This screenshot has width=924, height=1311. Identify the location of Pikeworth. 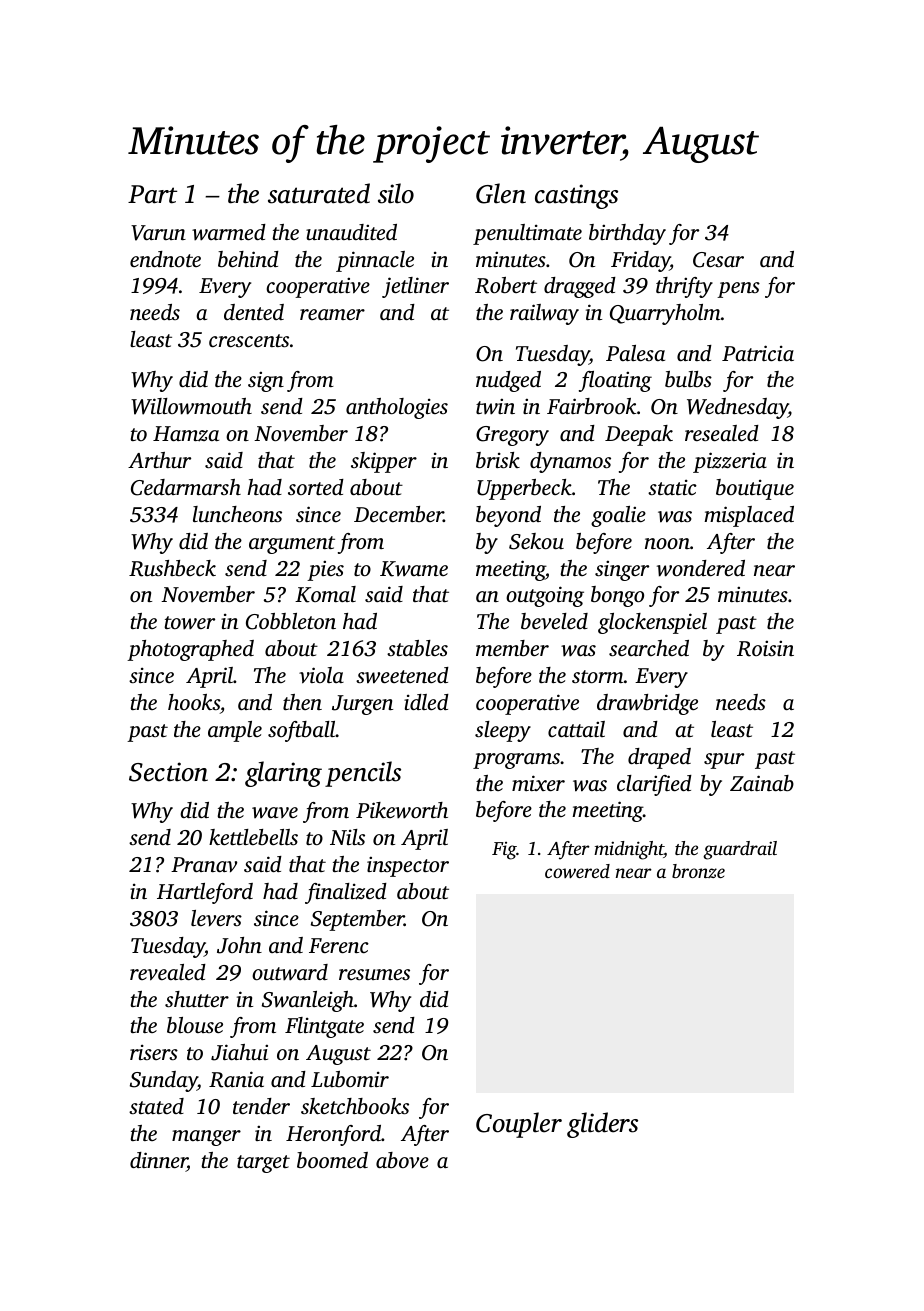
(402, 810).
